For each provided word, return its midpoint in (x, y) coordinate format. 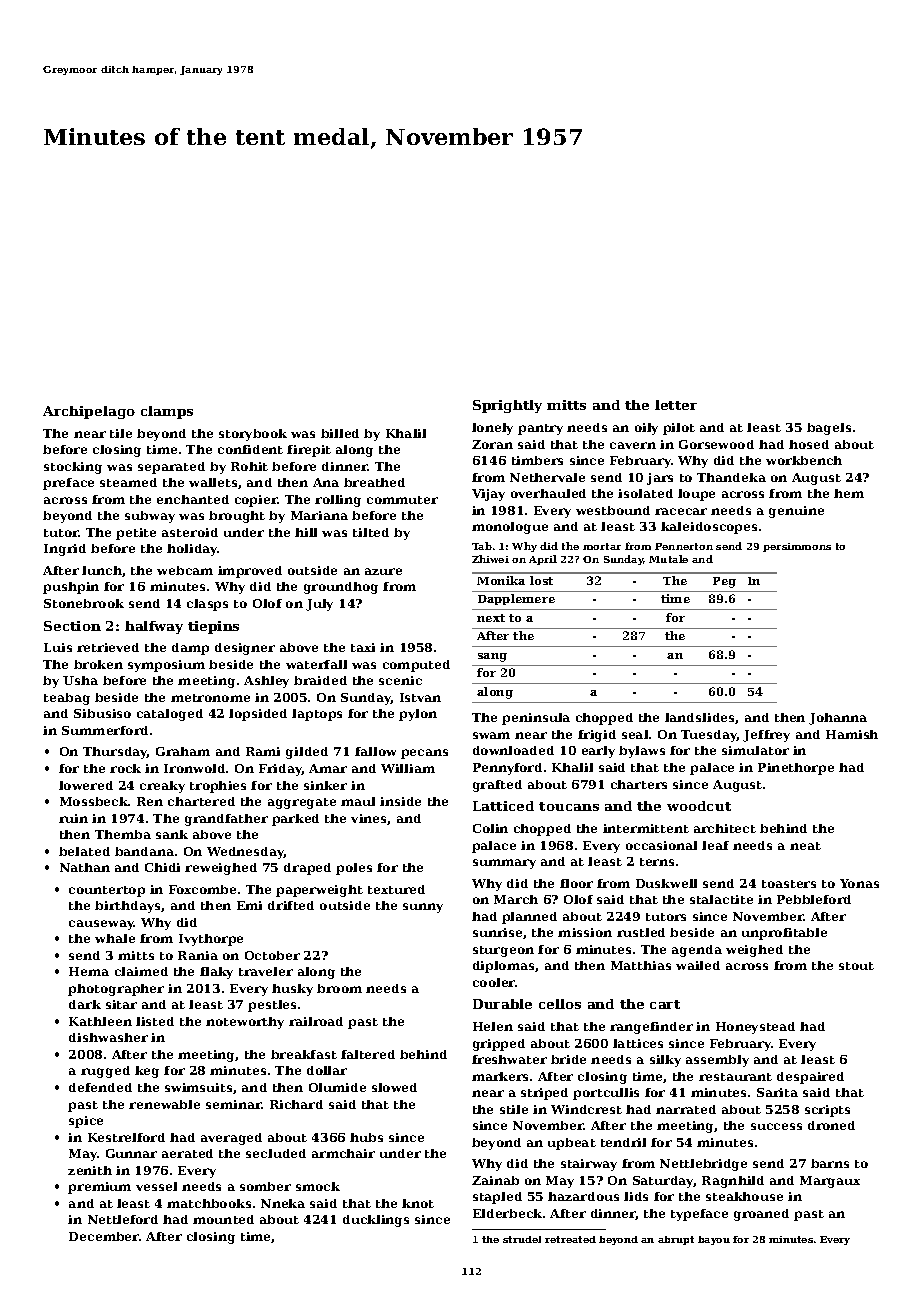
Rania (198, 955)
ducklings (376, 1221)
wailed (698, 965)
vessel (156, 1186)
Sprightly (507, 406)
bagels (829, 429)
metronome (210, 698)
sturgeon (503, 951)
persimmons (797, 547)
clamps (167, 412)
